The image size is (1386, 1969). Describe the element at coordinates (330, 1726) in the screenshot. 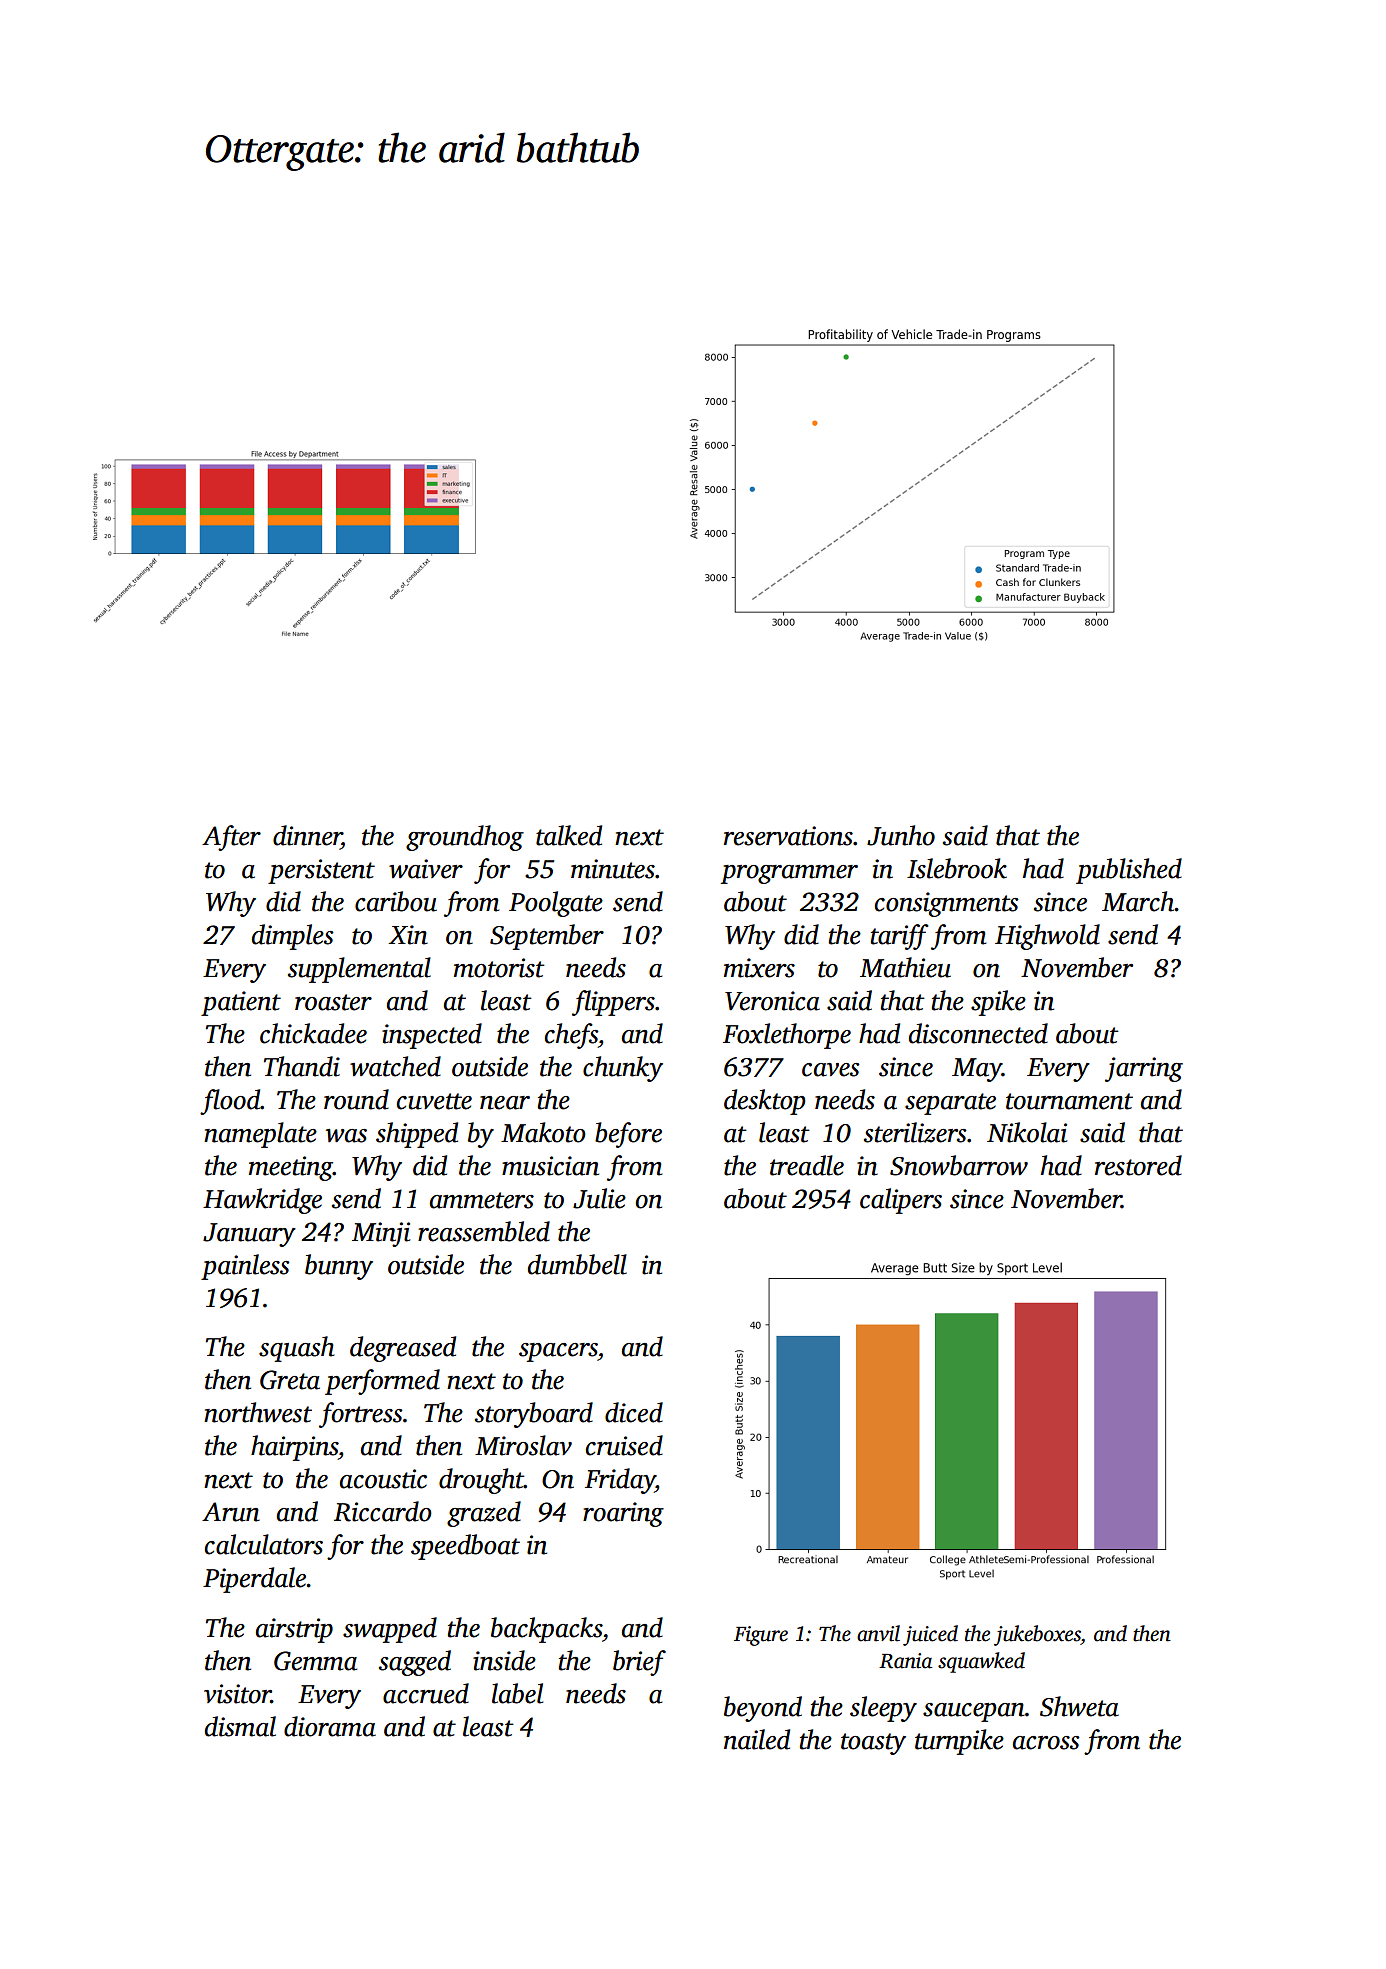

I see `diorama` at that location.
